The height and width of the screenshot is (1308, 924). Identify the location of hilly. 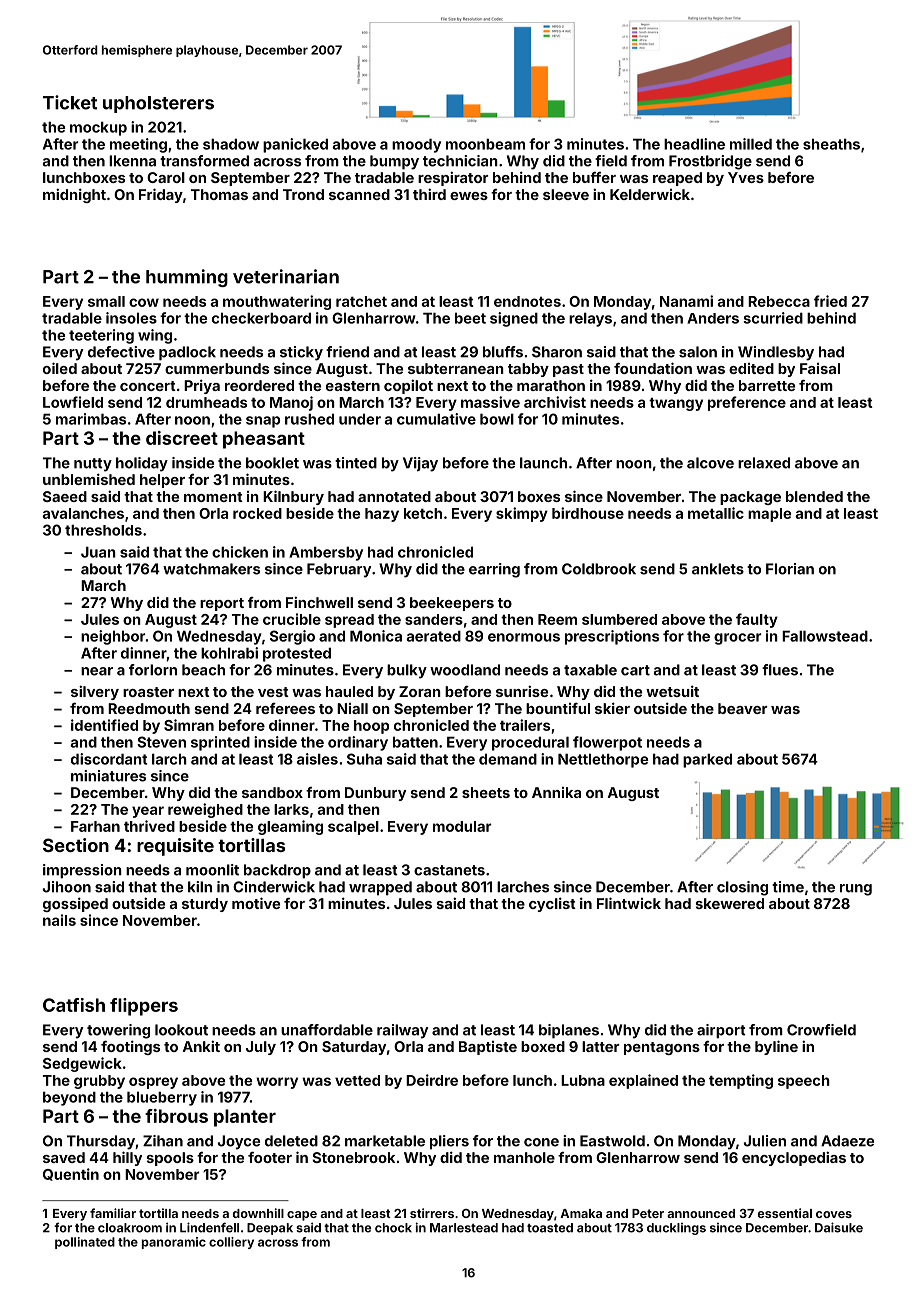
(127, 1158).
